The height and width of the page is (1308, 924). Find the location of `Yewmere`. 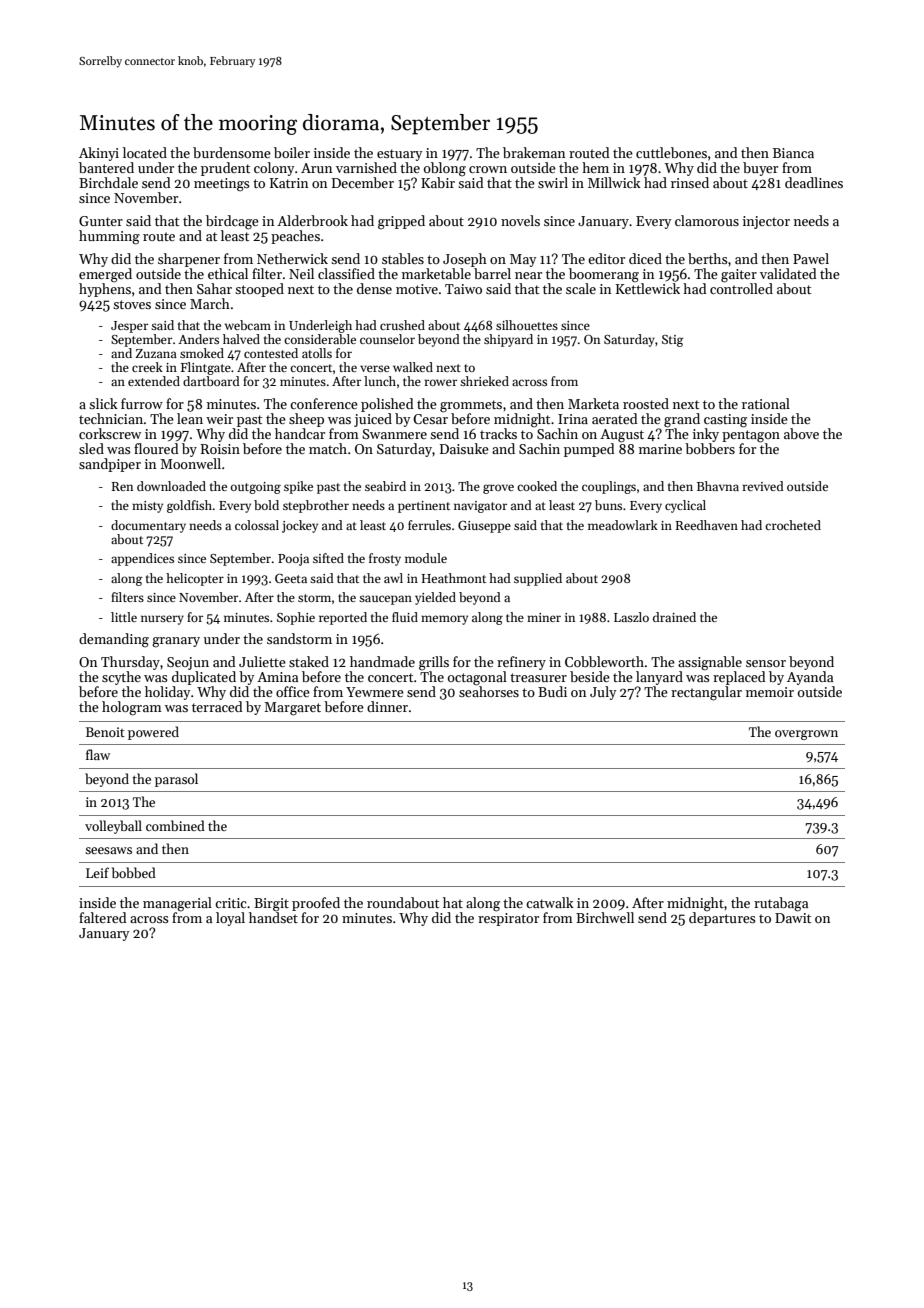

Yewmere is located at coordinates (375, 692).
